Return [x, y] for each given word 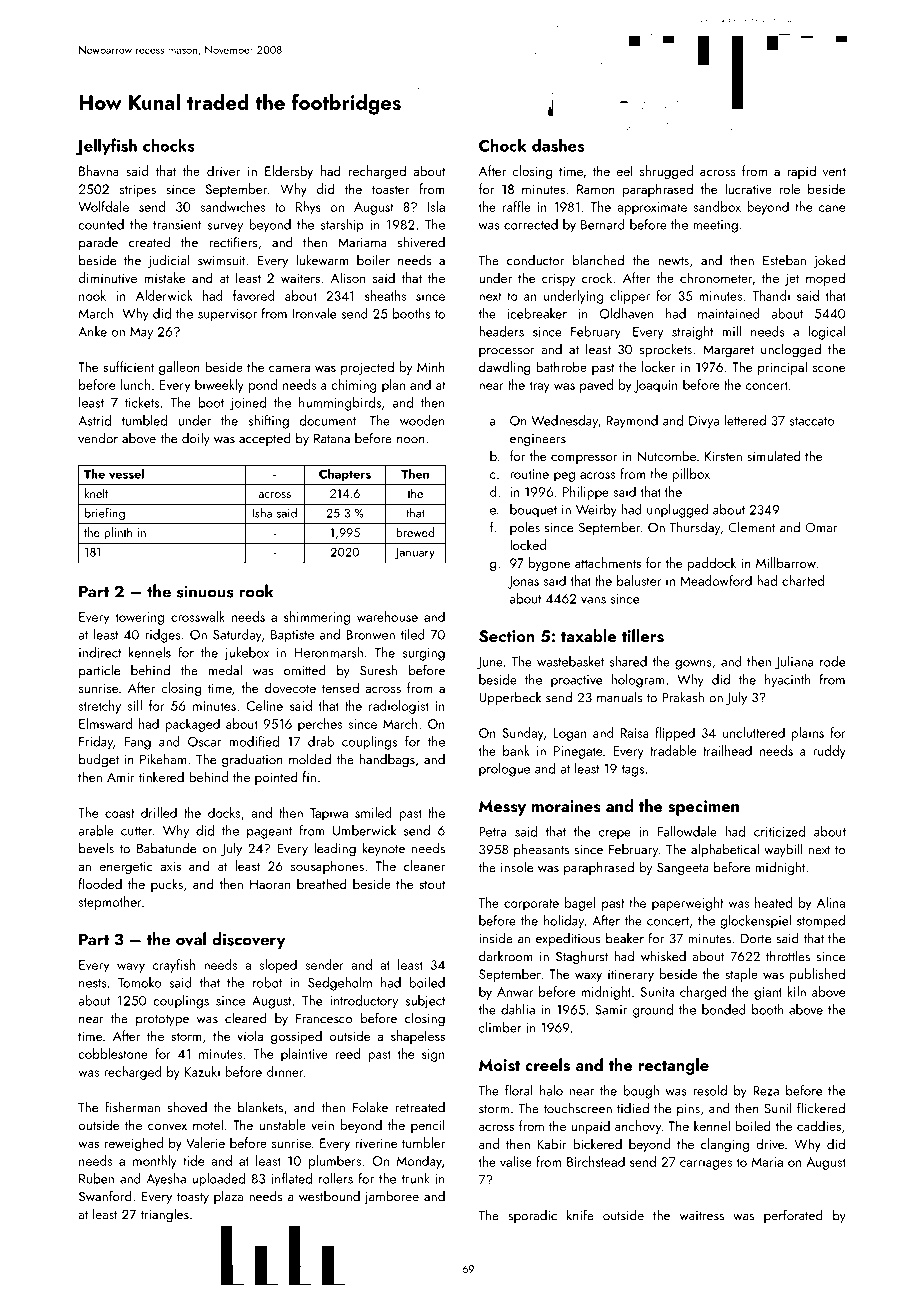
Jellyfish [106, 147]
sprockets [666, 350]
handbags [387, 760]
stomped [821, 922]
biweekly [219, 386]
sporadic [533, 1216]
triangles [164, 1216]
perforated [793, 1216]
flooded [100, 883]
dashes [558, 145]
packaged [192, 725]
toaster [390, 189]
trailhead [727, 750]
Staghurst [582, 957]
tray [540, 387]
